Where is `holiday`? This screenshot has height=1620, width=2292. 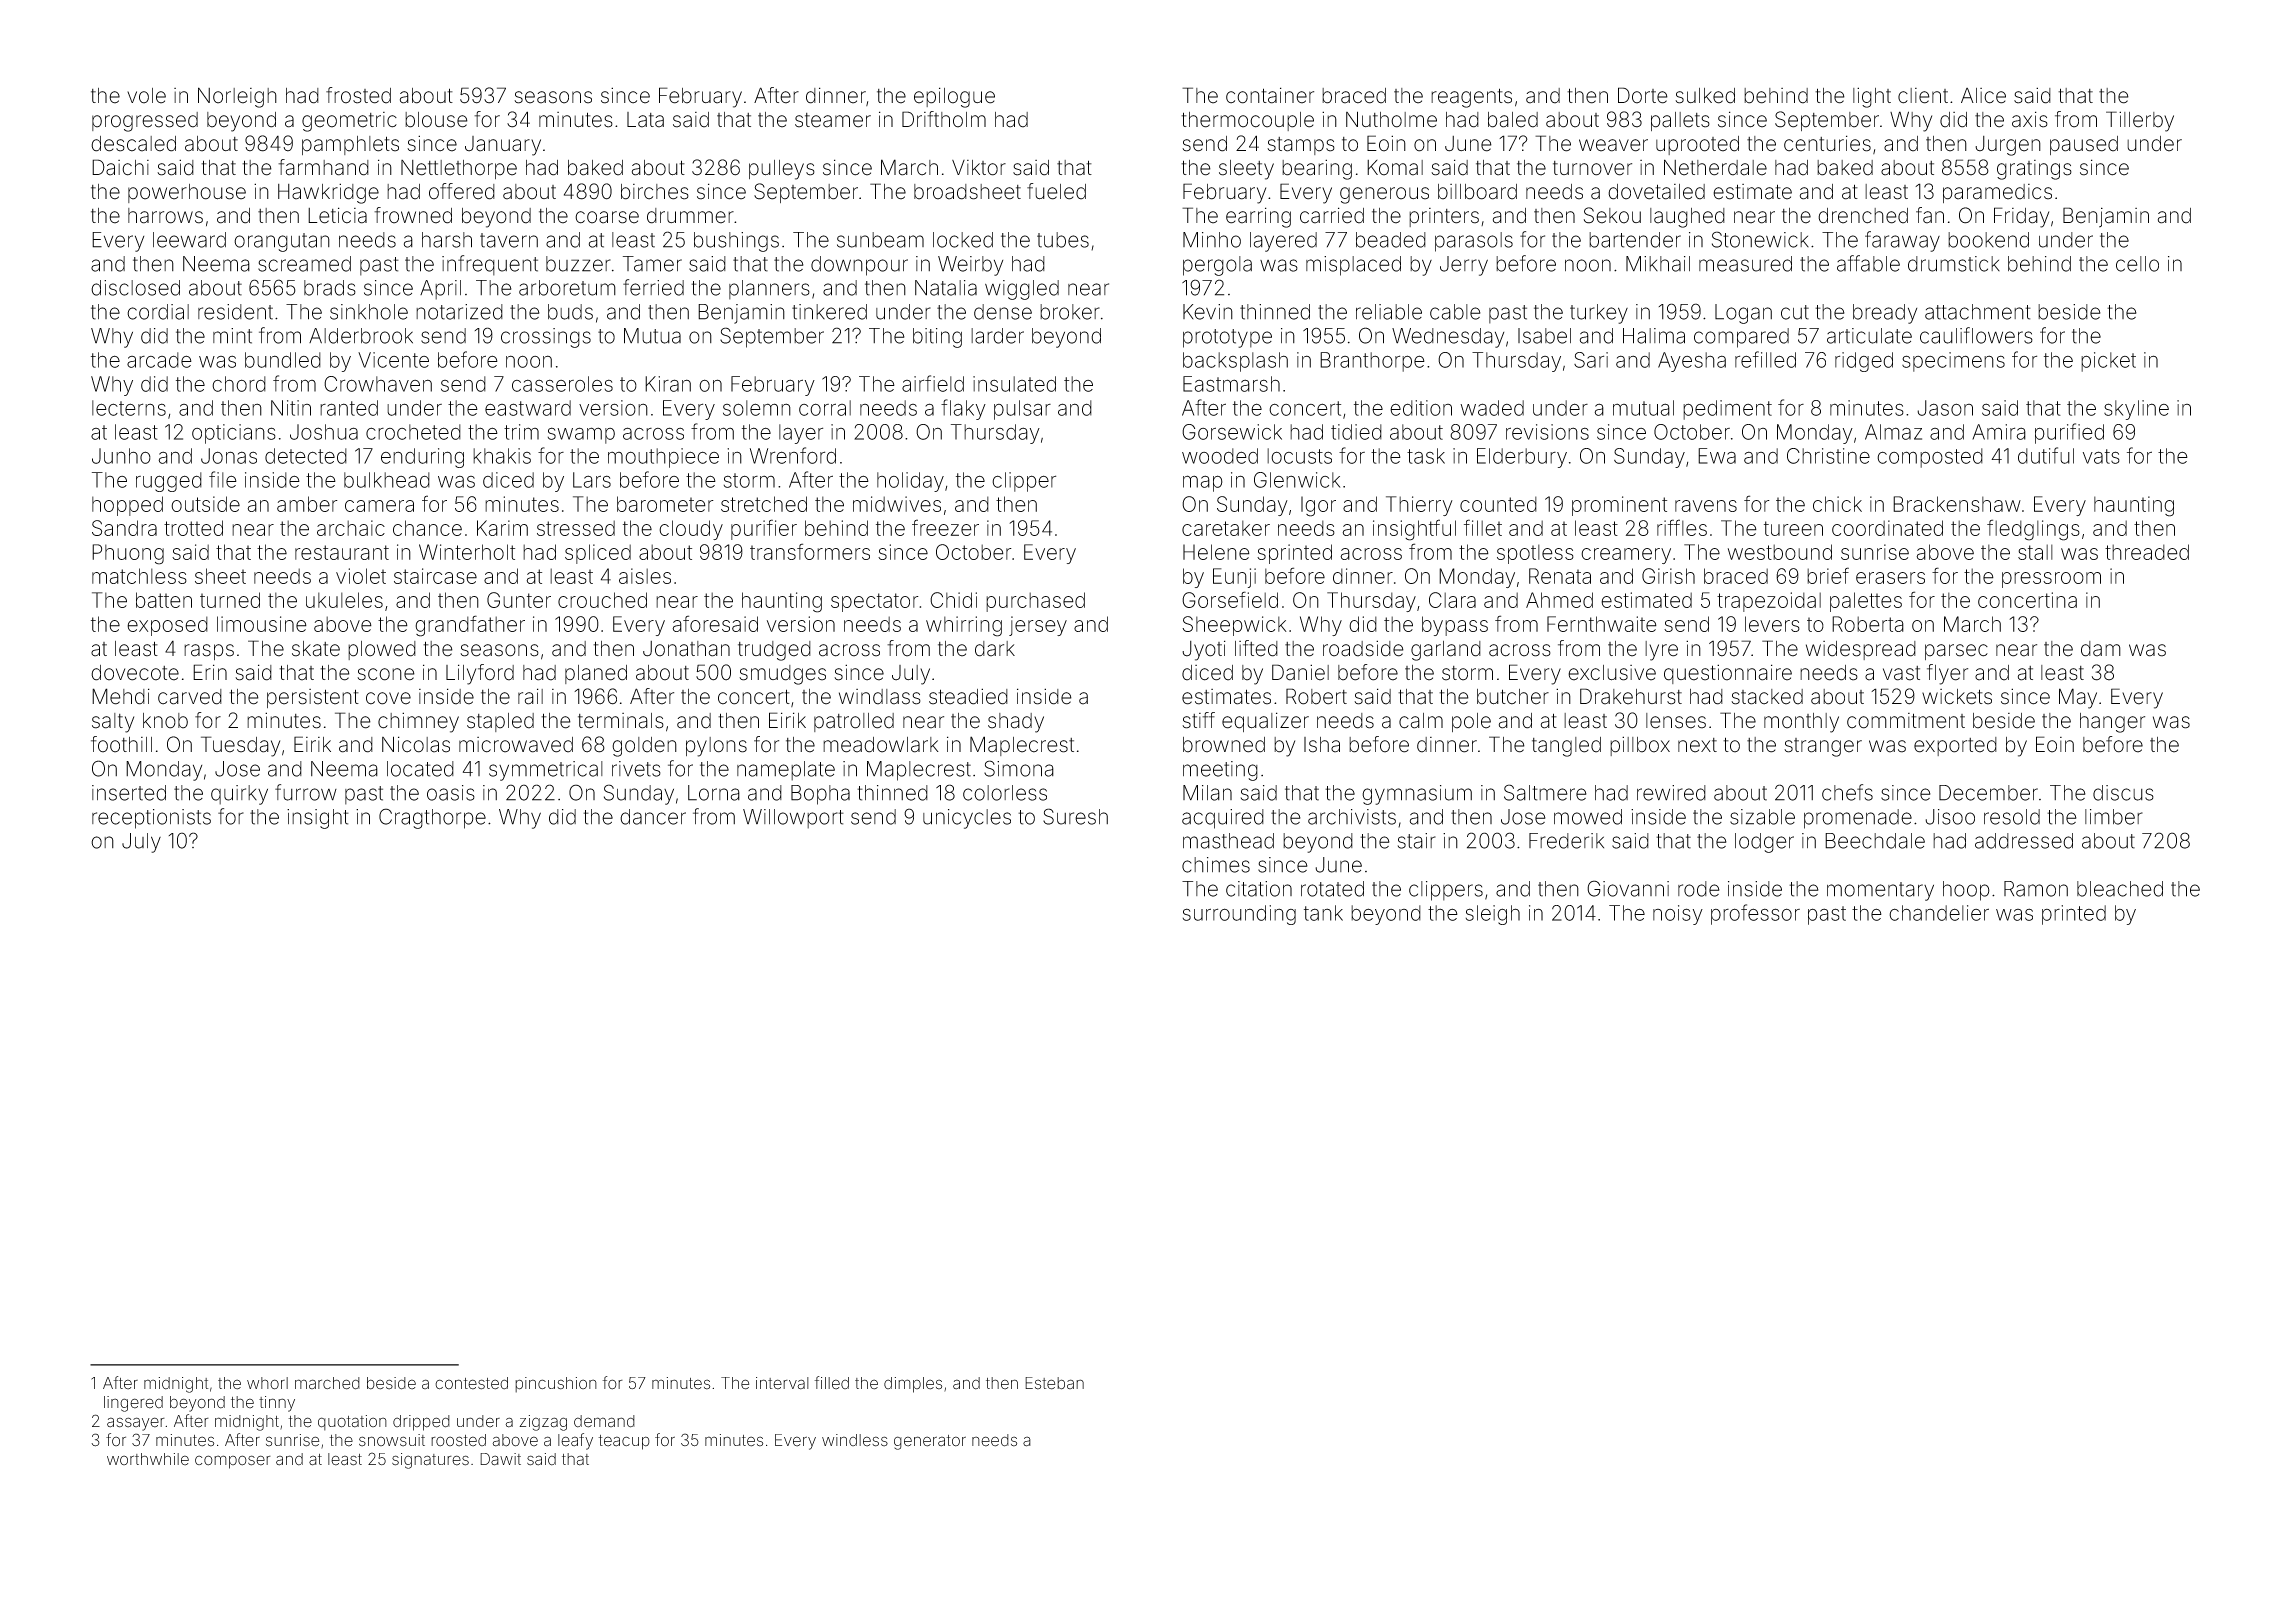 holiday is located at coordinates (910, 482).
